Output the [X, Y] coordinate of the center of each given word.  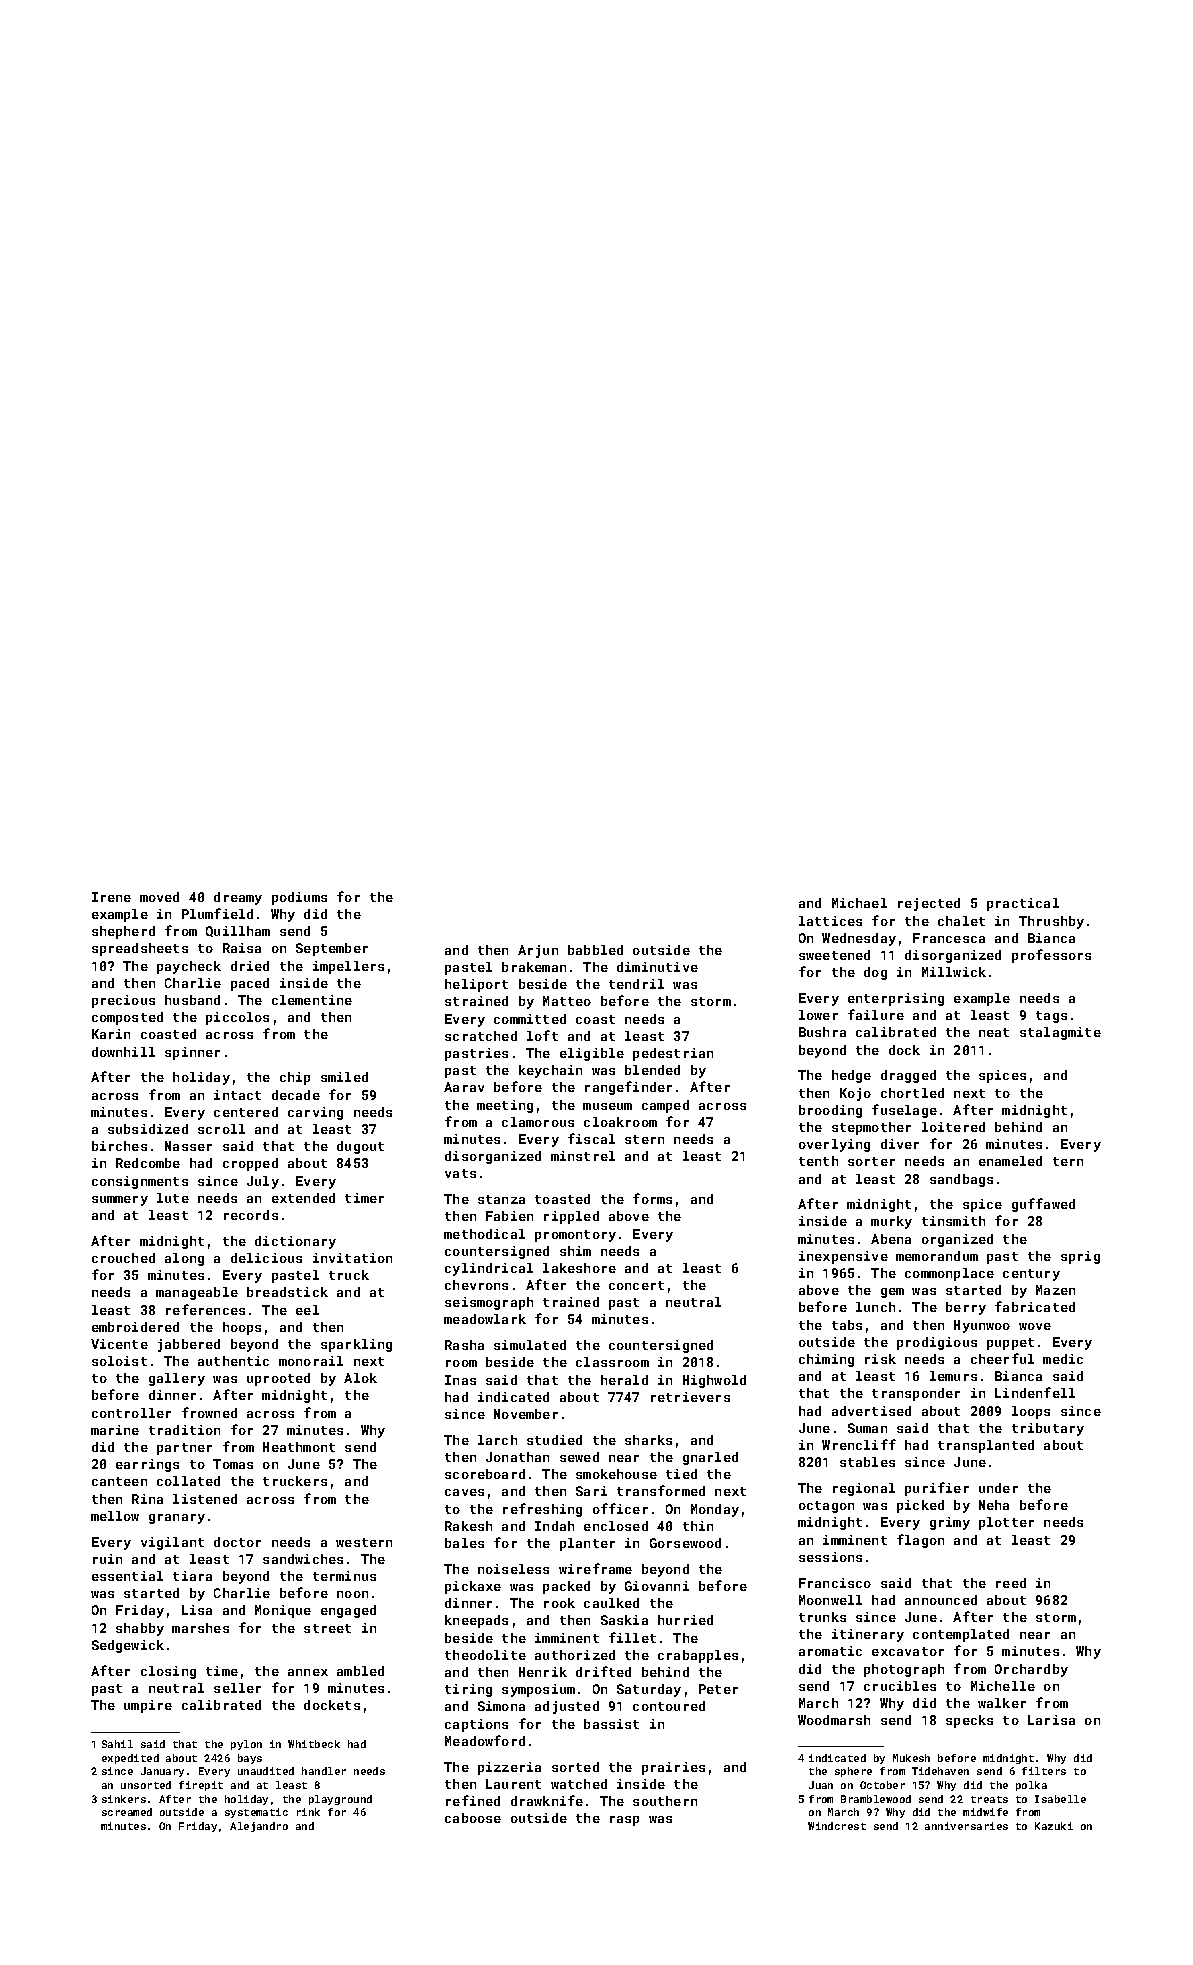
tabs [847, 1325]
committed [530, 1019]
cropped [250, 1164]
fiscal [591, 1138]
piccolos [237, 1018]
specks [969, 1721]
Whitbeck [314, 1744]
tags [1051, 1017]
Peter [718, 1689]
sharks [648, 1440]
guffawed [1043, 1205]
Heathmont [299, 1447]
